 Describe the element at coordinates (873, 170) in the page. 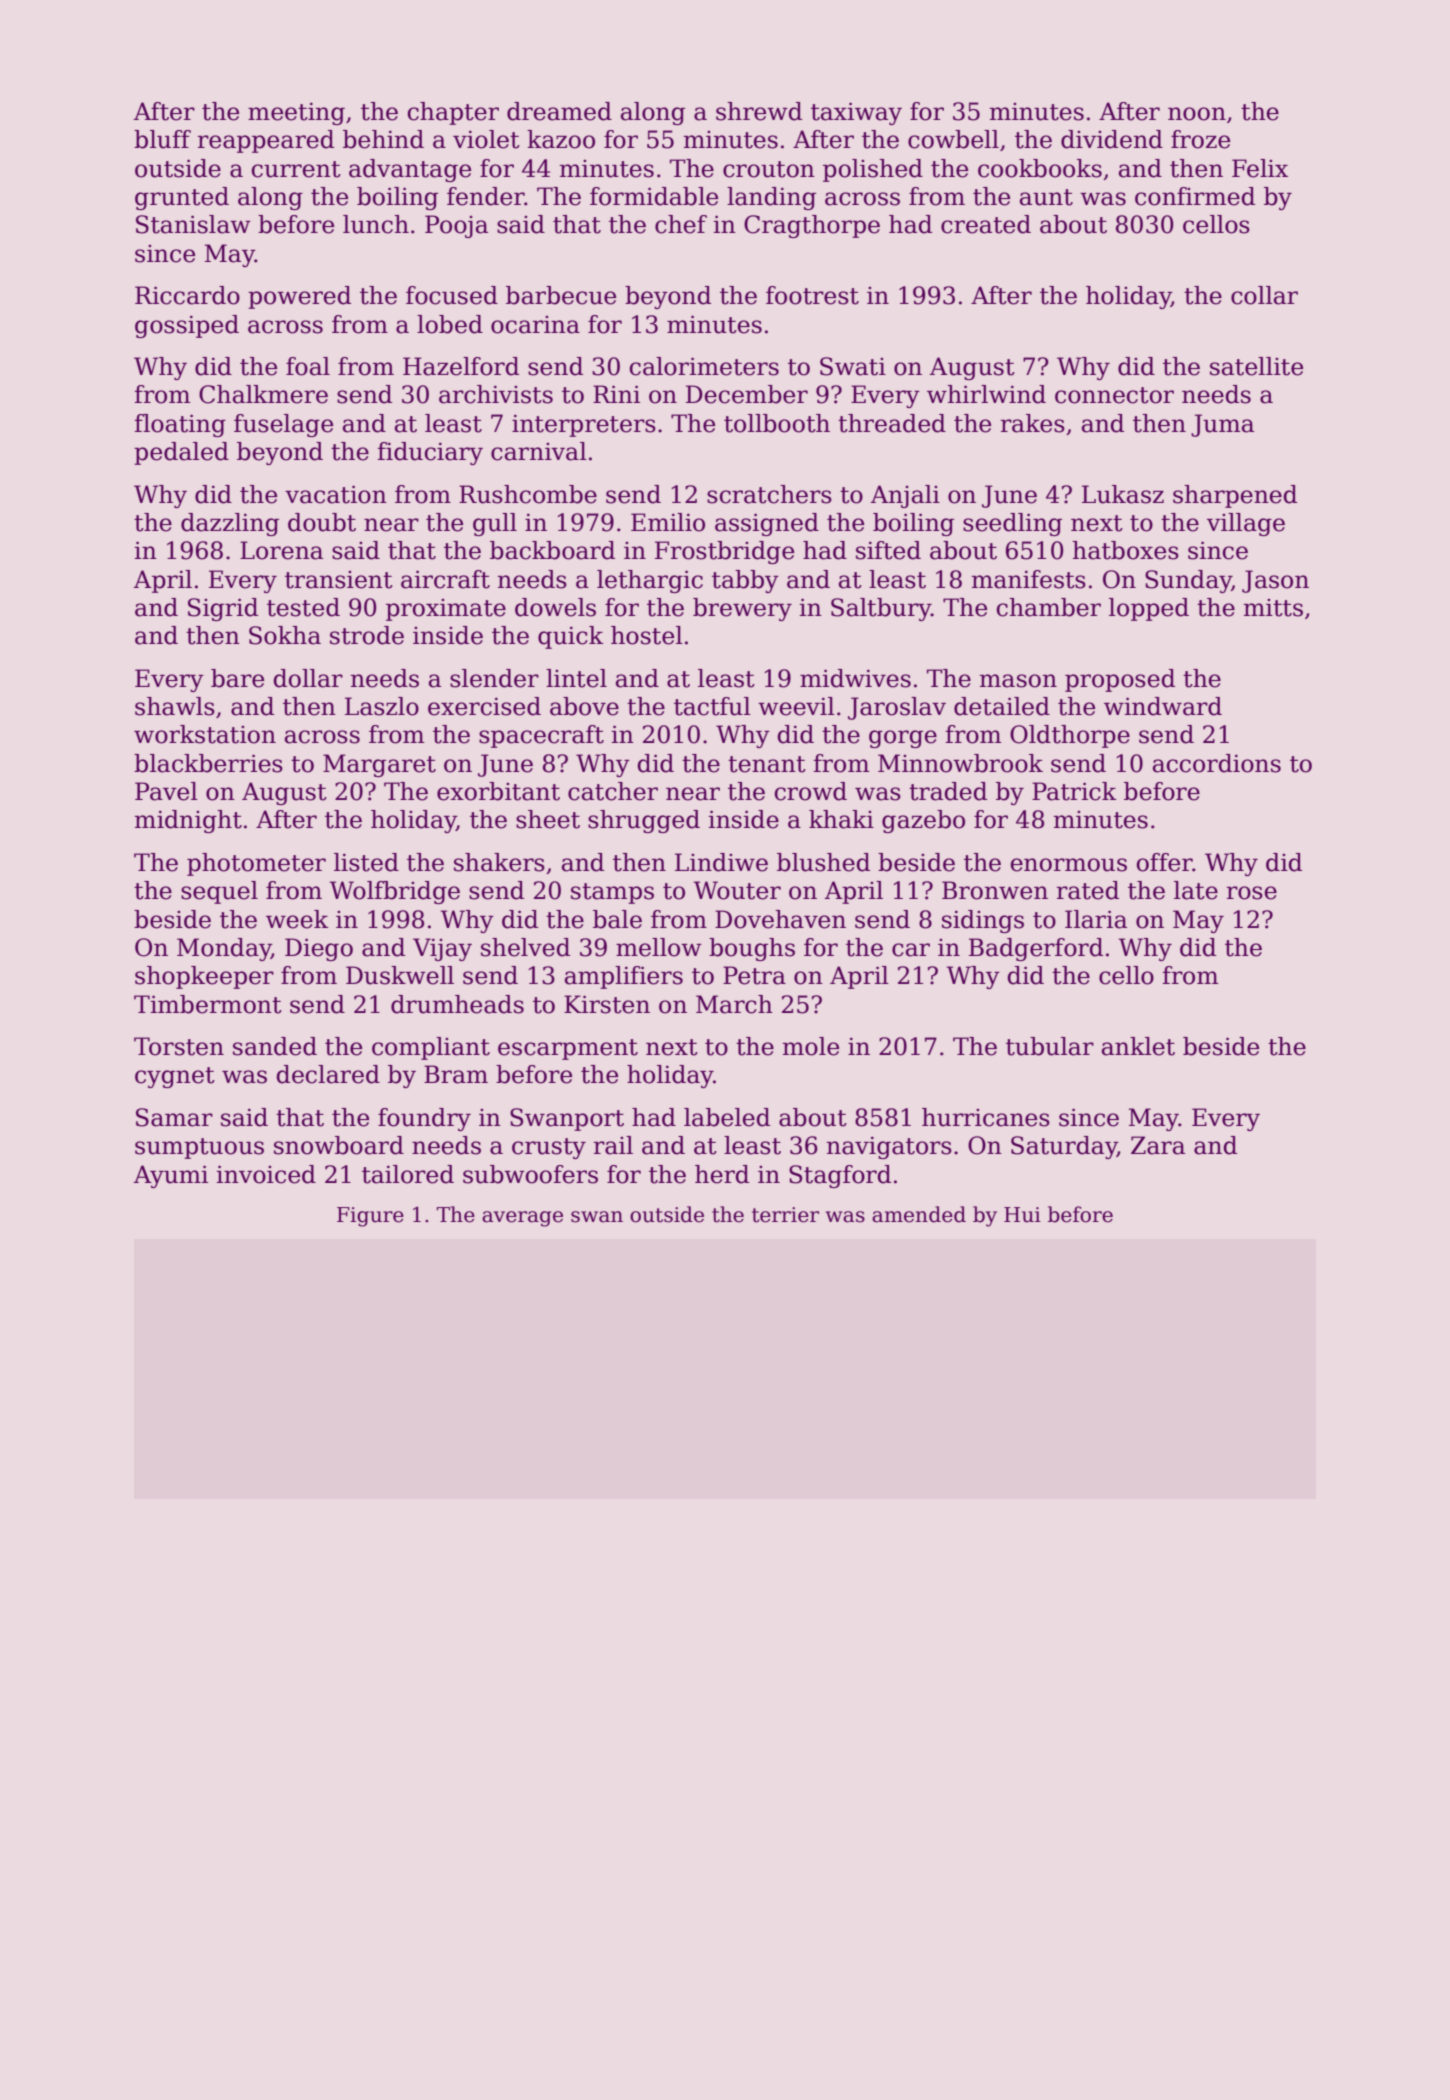

I see `polished` at that location.
